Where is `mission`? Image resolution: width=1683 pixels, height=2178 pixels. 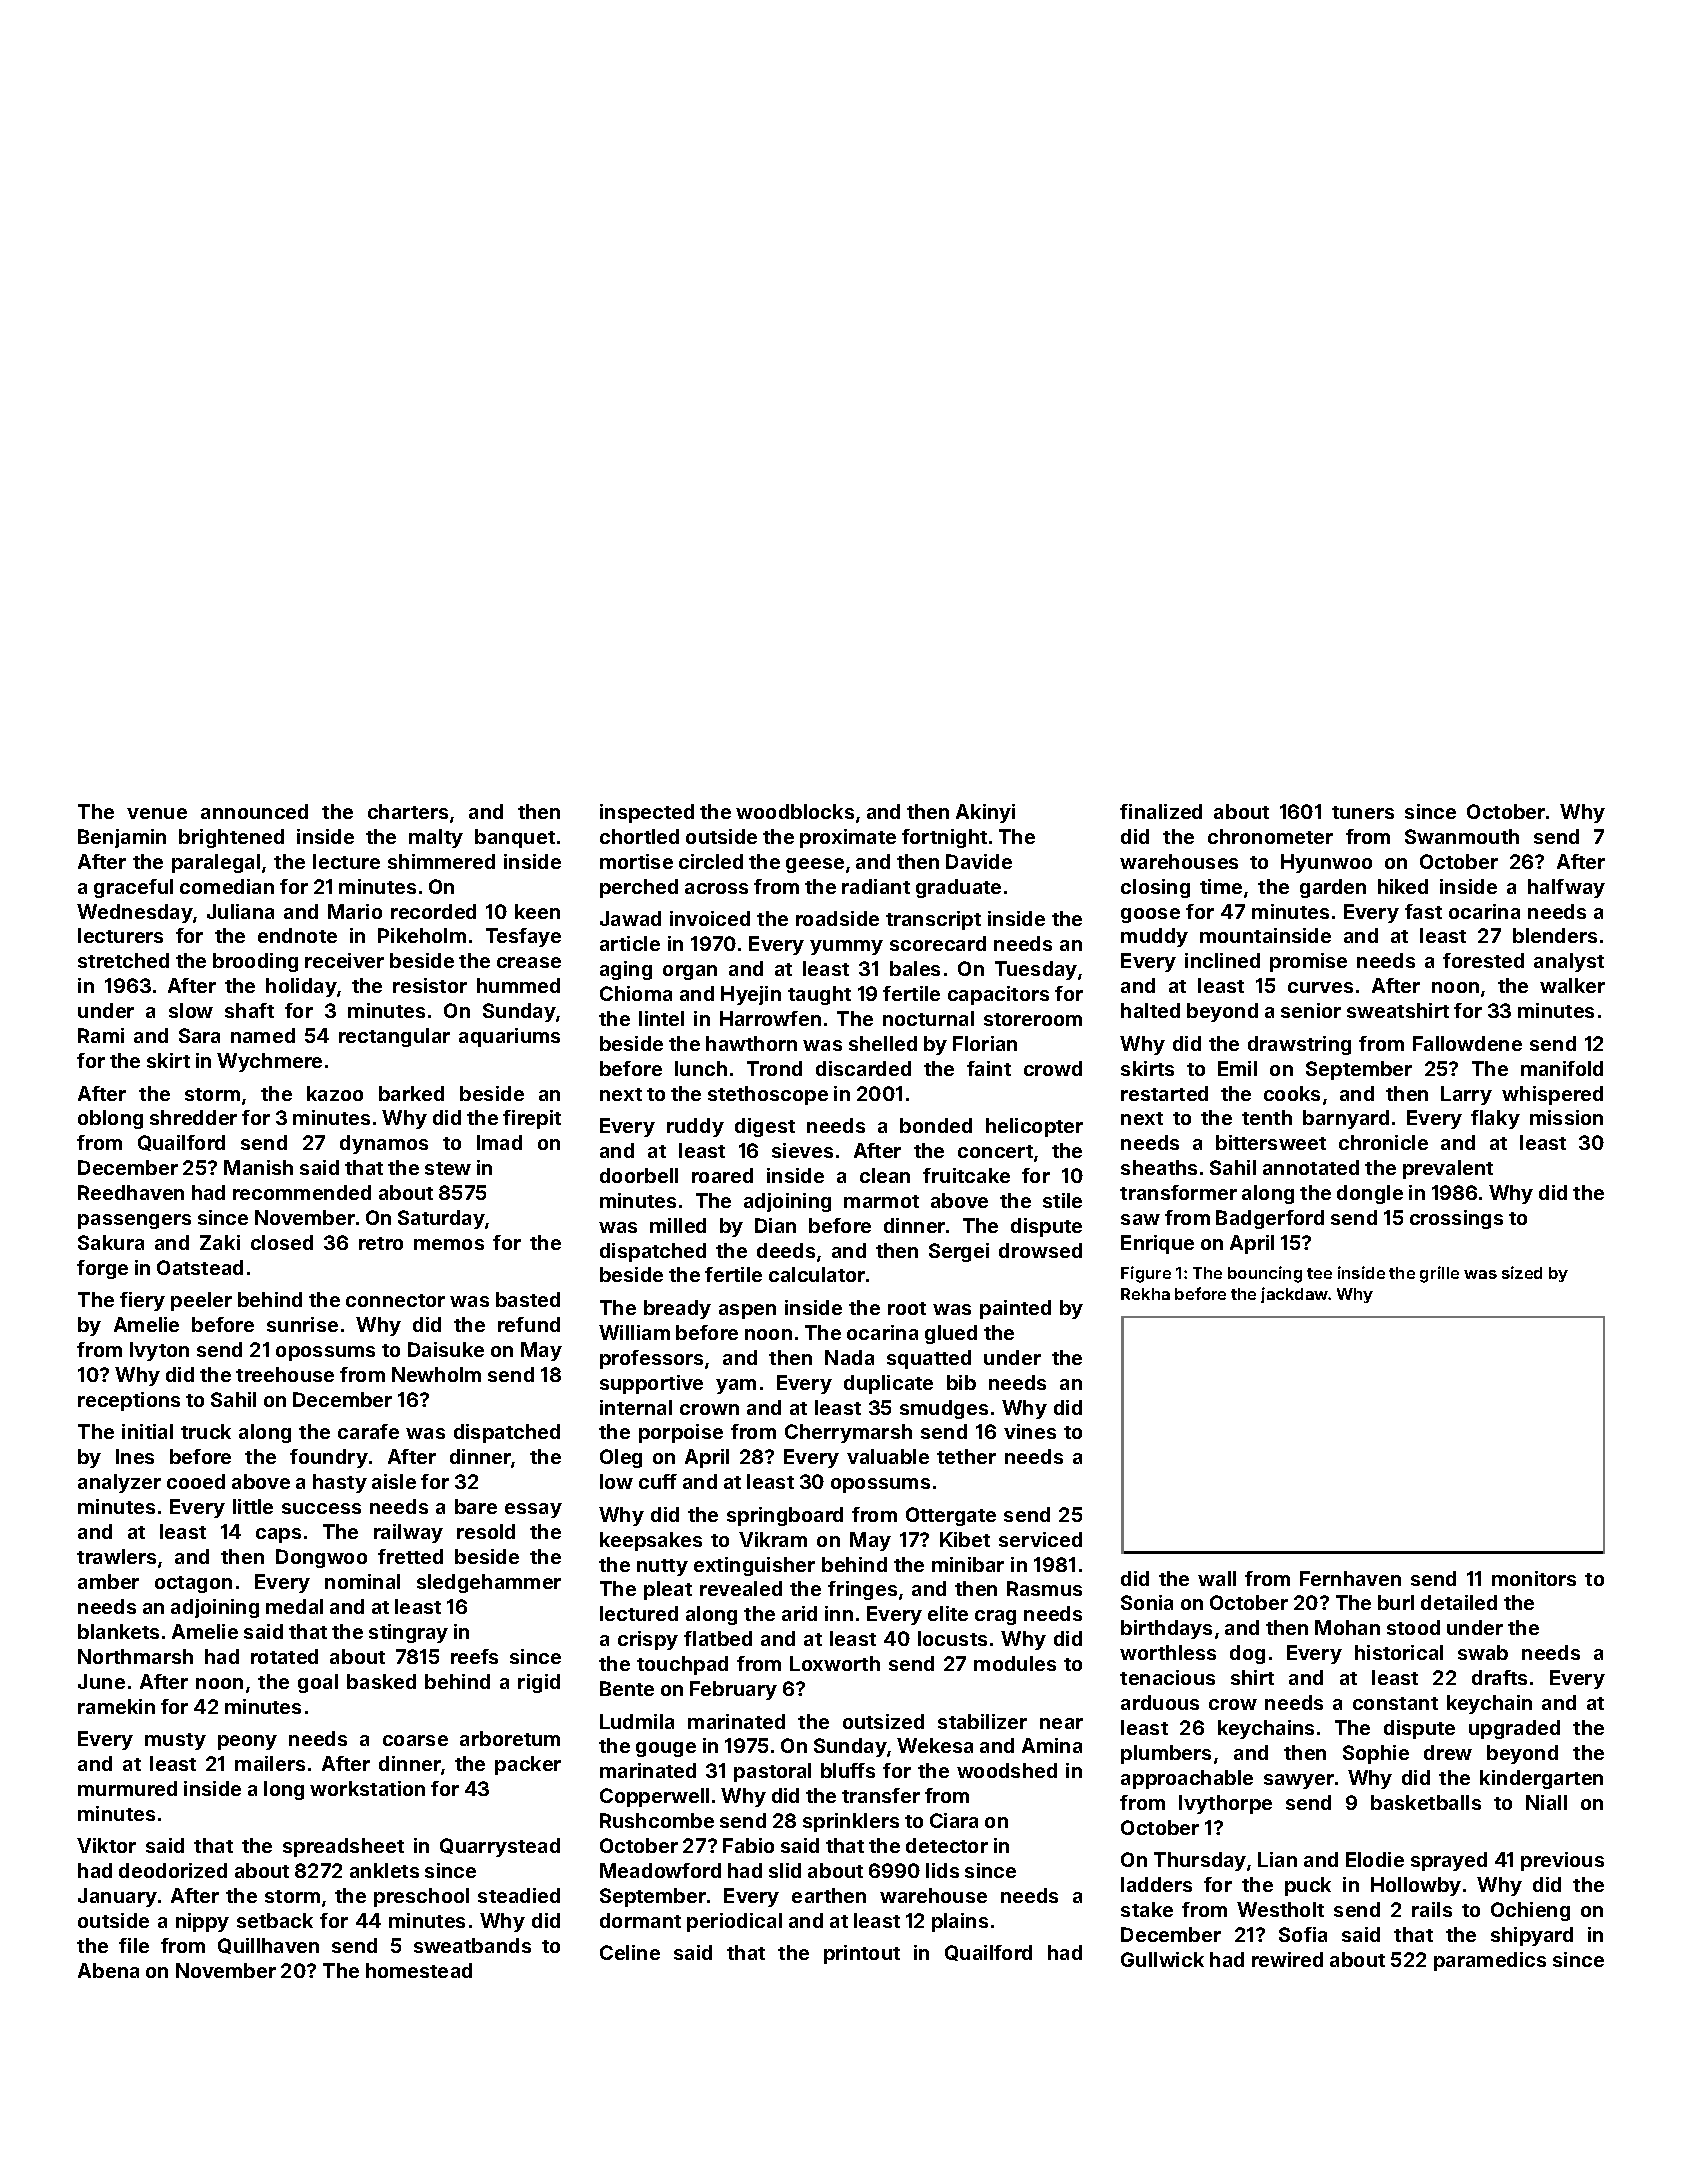
mission is located at coordinates (1566, 1117).
